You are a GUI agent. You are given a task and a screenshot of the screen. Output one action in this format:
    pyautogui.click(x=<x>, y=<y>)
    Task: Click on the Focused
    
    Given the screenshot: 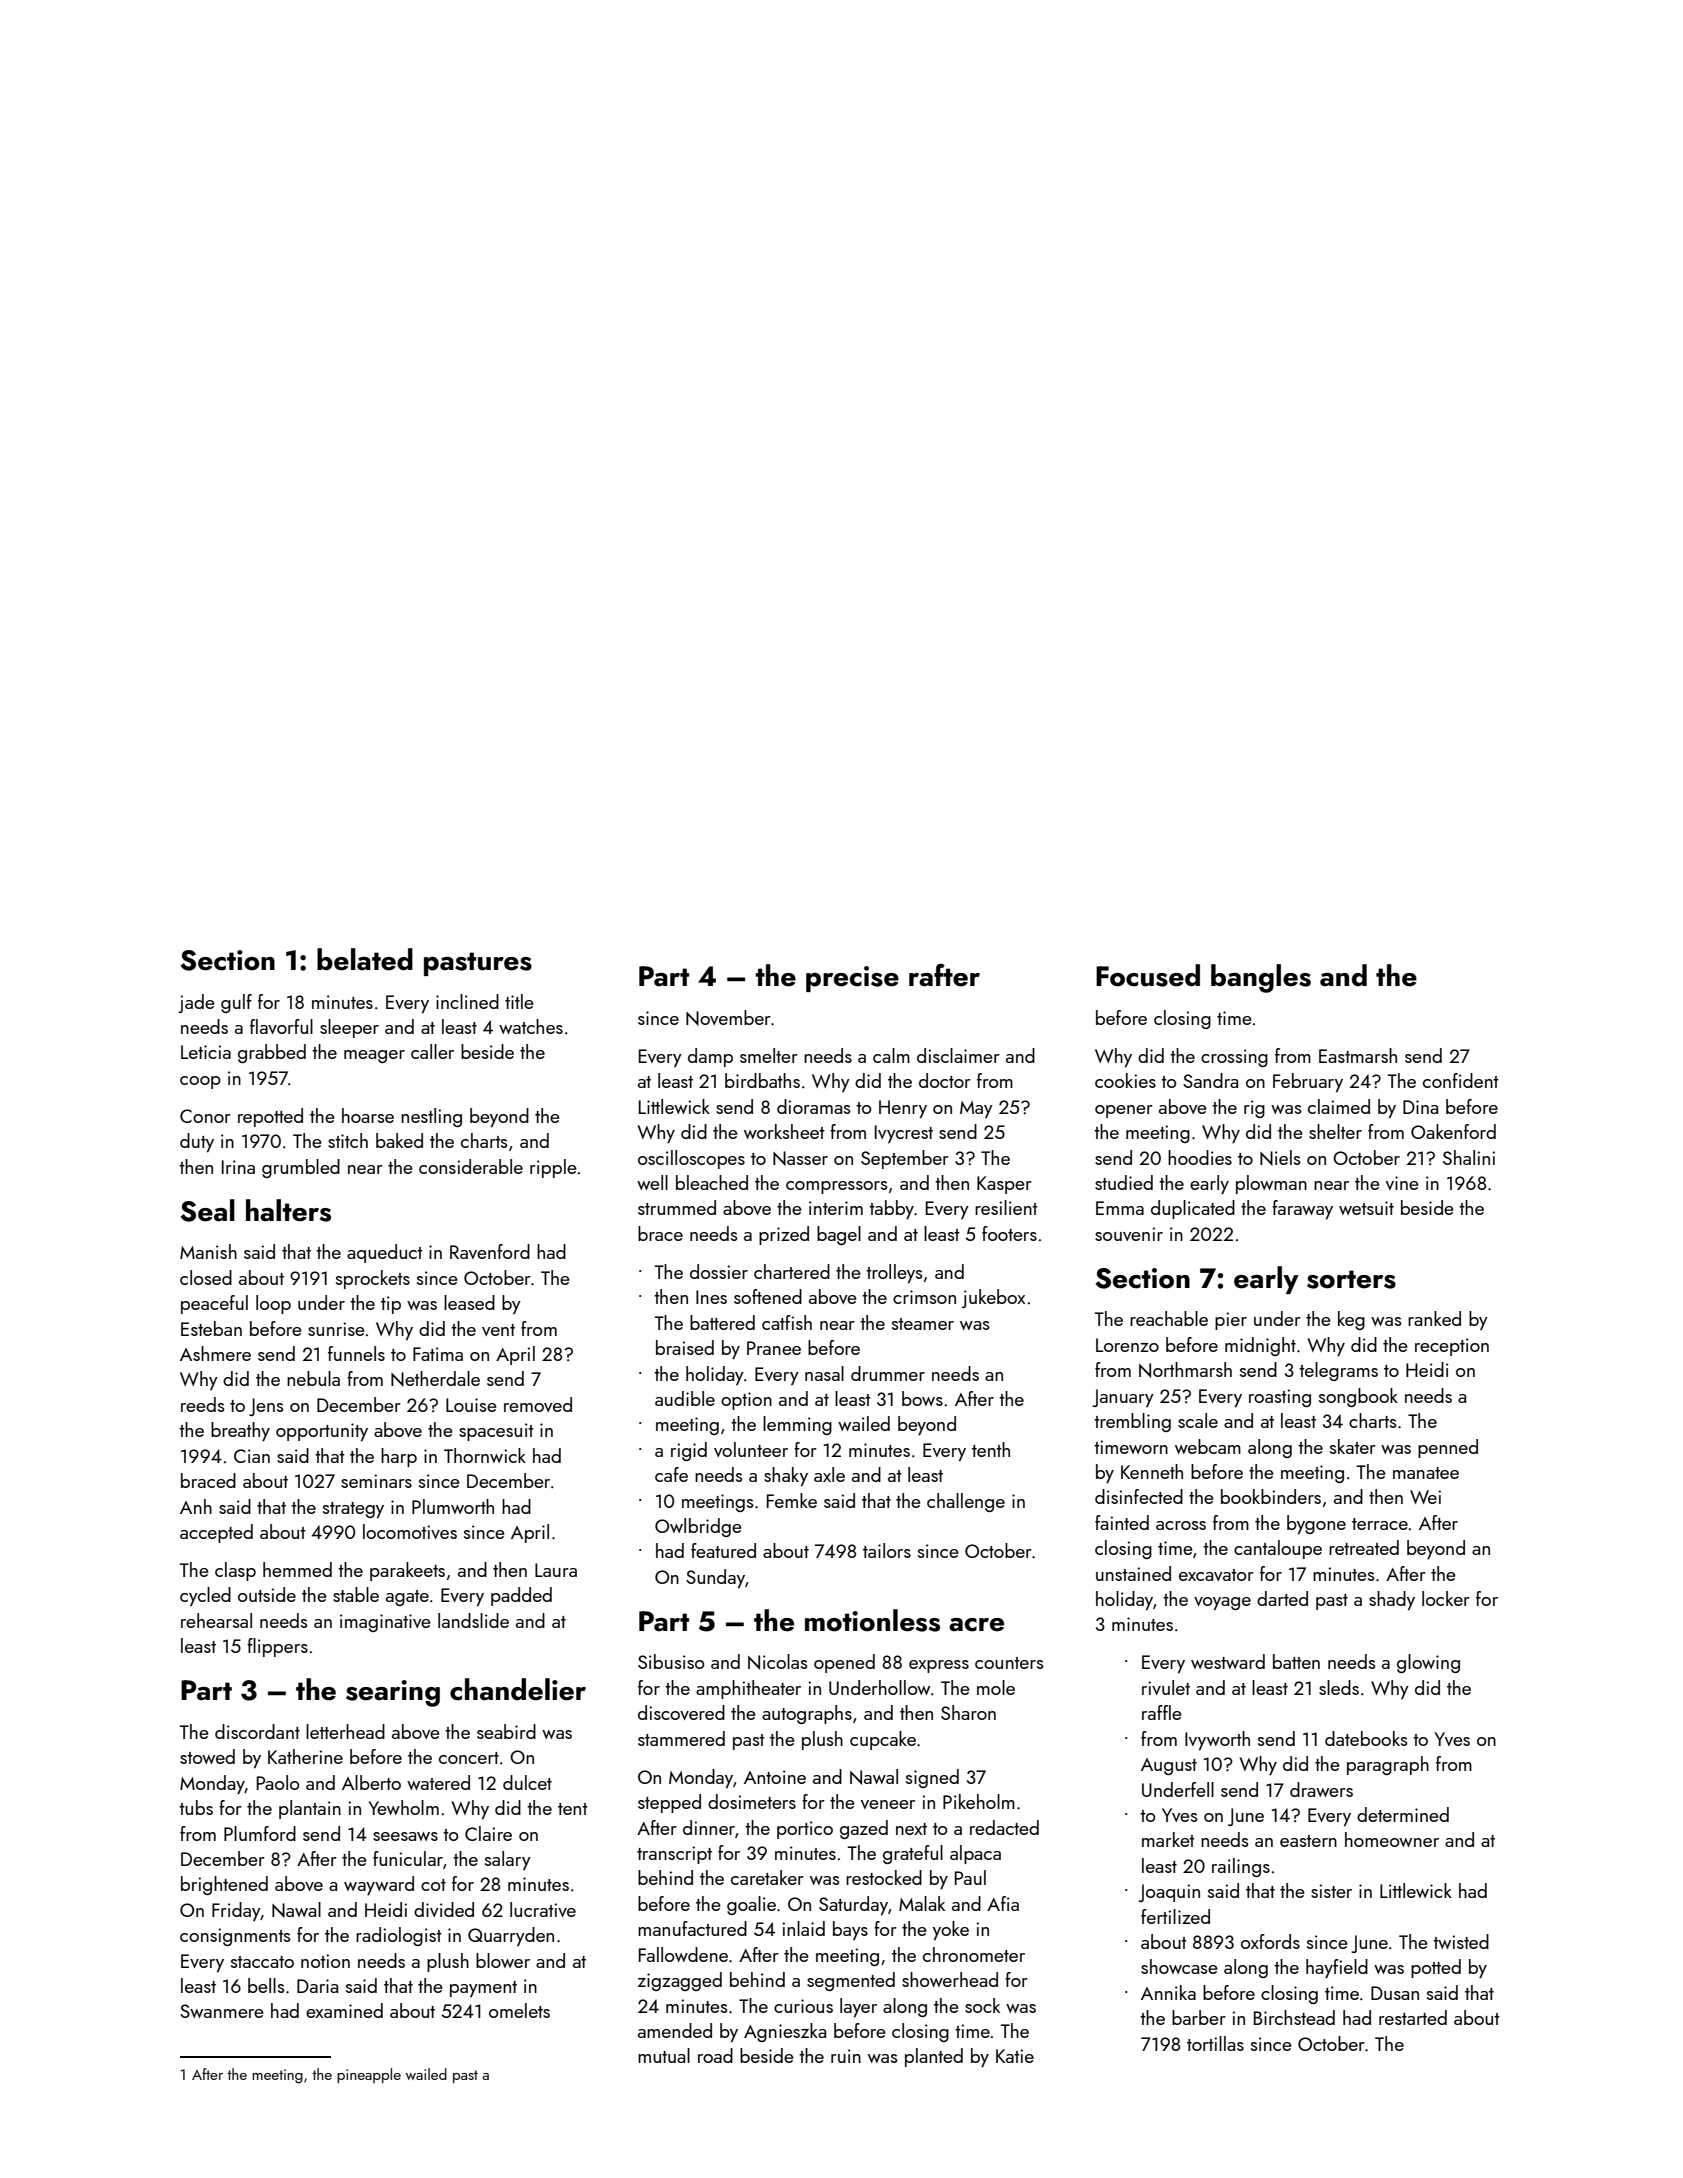 What is the action you would take?
    pyautogui.click(x=1148, y=975)
